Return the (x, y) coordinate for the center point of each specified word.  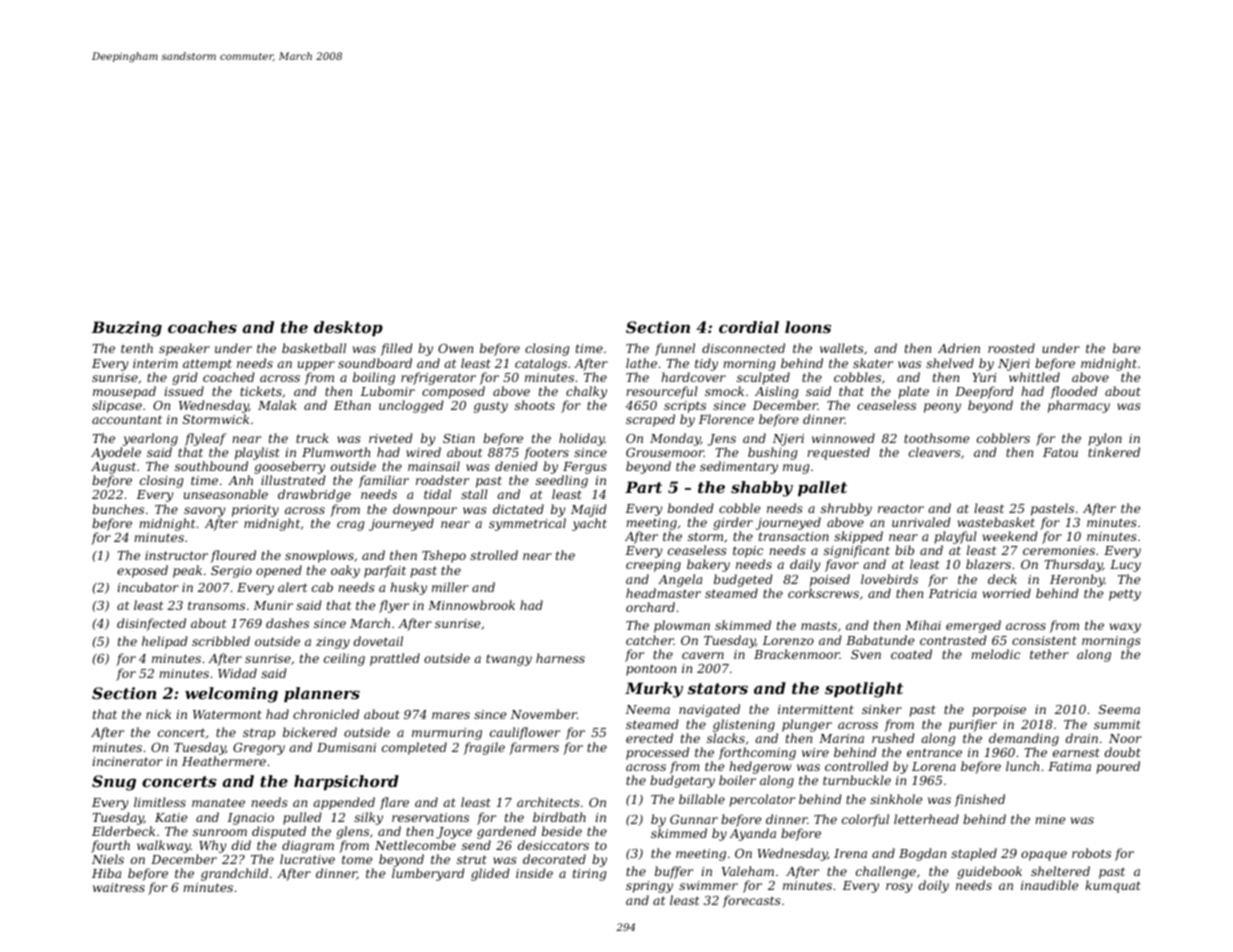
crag (350, 526)
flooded (1074, 392)
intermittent (816, 709)
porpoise (999, 711)
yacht (589, 524)
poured (1118, 767)
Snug (114, 783)
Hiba (106, 873)
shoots (535, 405)
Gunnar (694, 819)
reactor (901, 508)
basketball (314, 348)
